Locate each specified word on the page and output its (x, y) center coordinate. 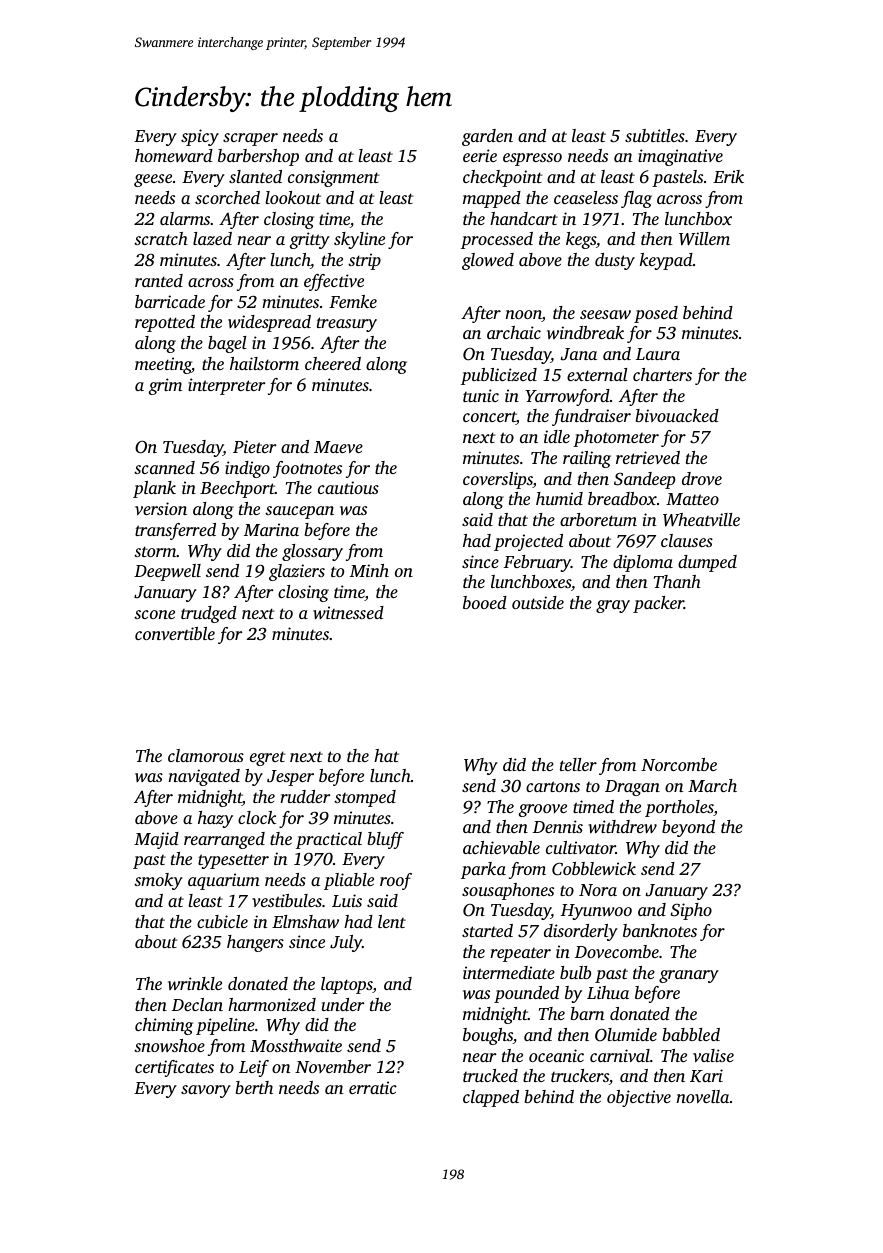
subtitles (655, 135)
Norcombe (679, 764)
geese (153, 180)
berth (254, 1087)
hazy (215, 819)
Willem (704, 239)
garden (487, 137)
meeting (163, 365)
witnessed (348, 612)
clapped (491, 1098)
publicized (499, 376)
